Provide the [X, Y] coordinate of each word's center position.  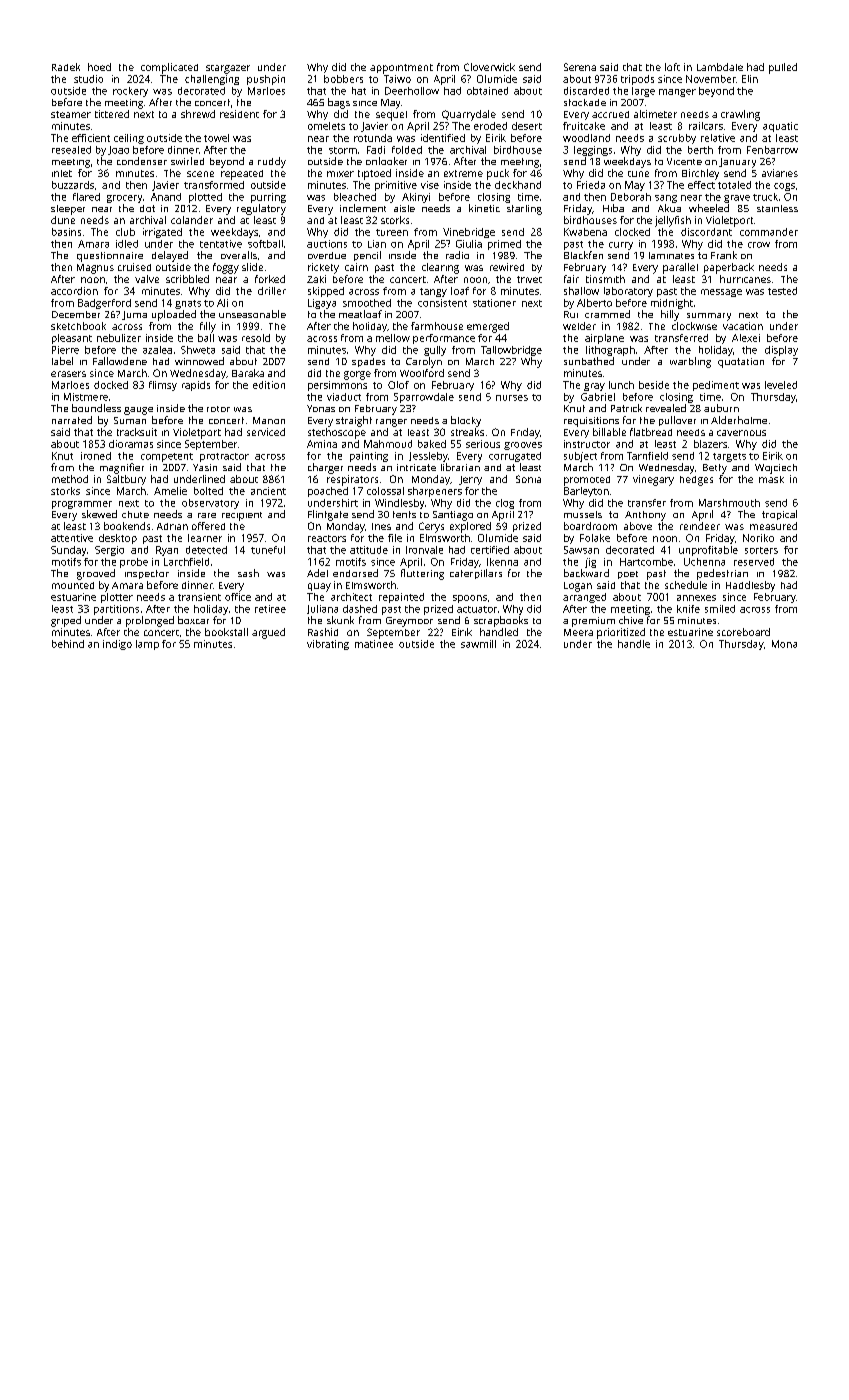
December [76, 314]
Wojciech [776, 469]
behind [68, 644]
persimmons [337, 386]
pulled [783, 68]
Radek [66, 67]
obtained [487, 91]
